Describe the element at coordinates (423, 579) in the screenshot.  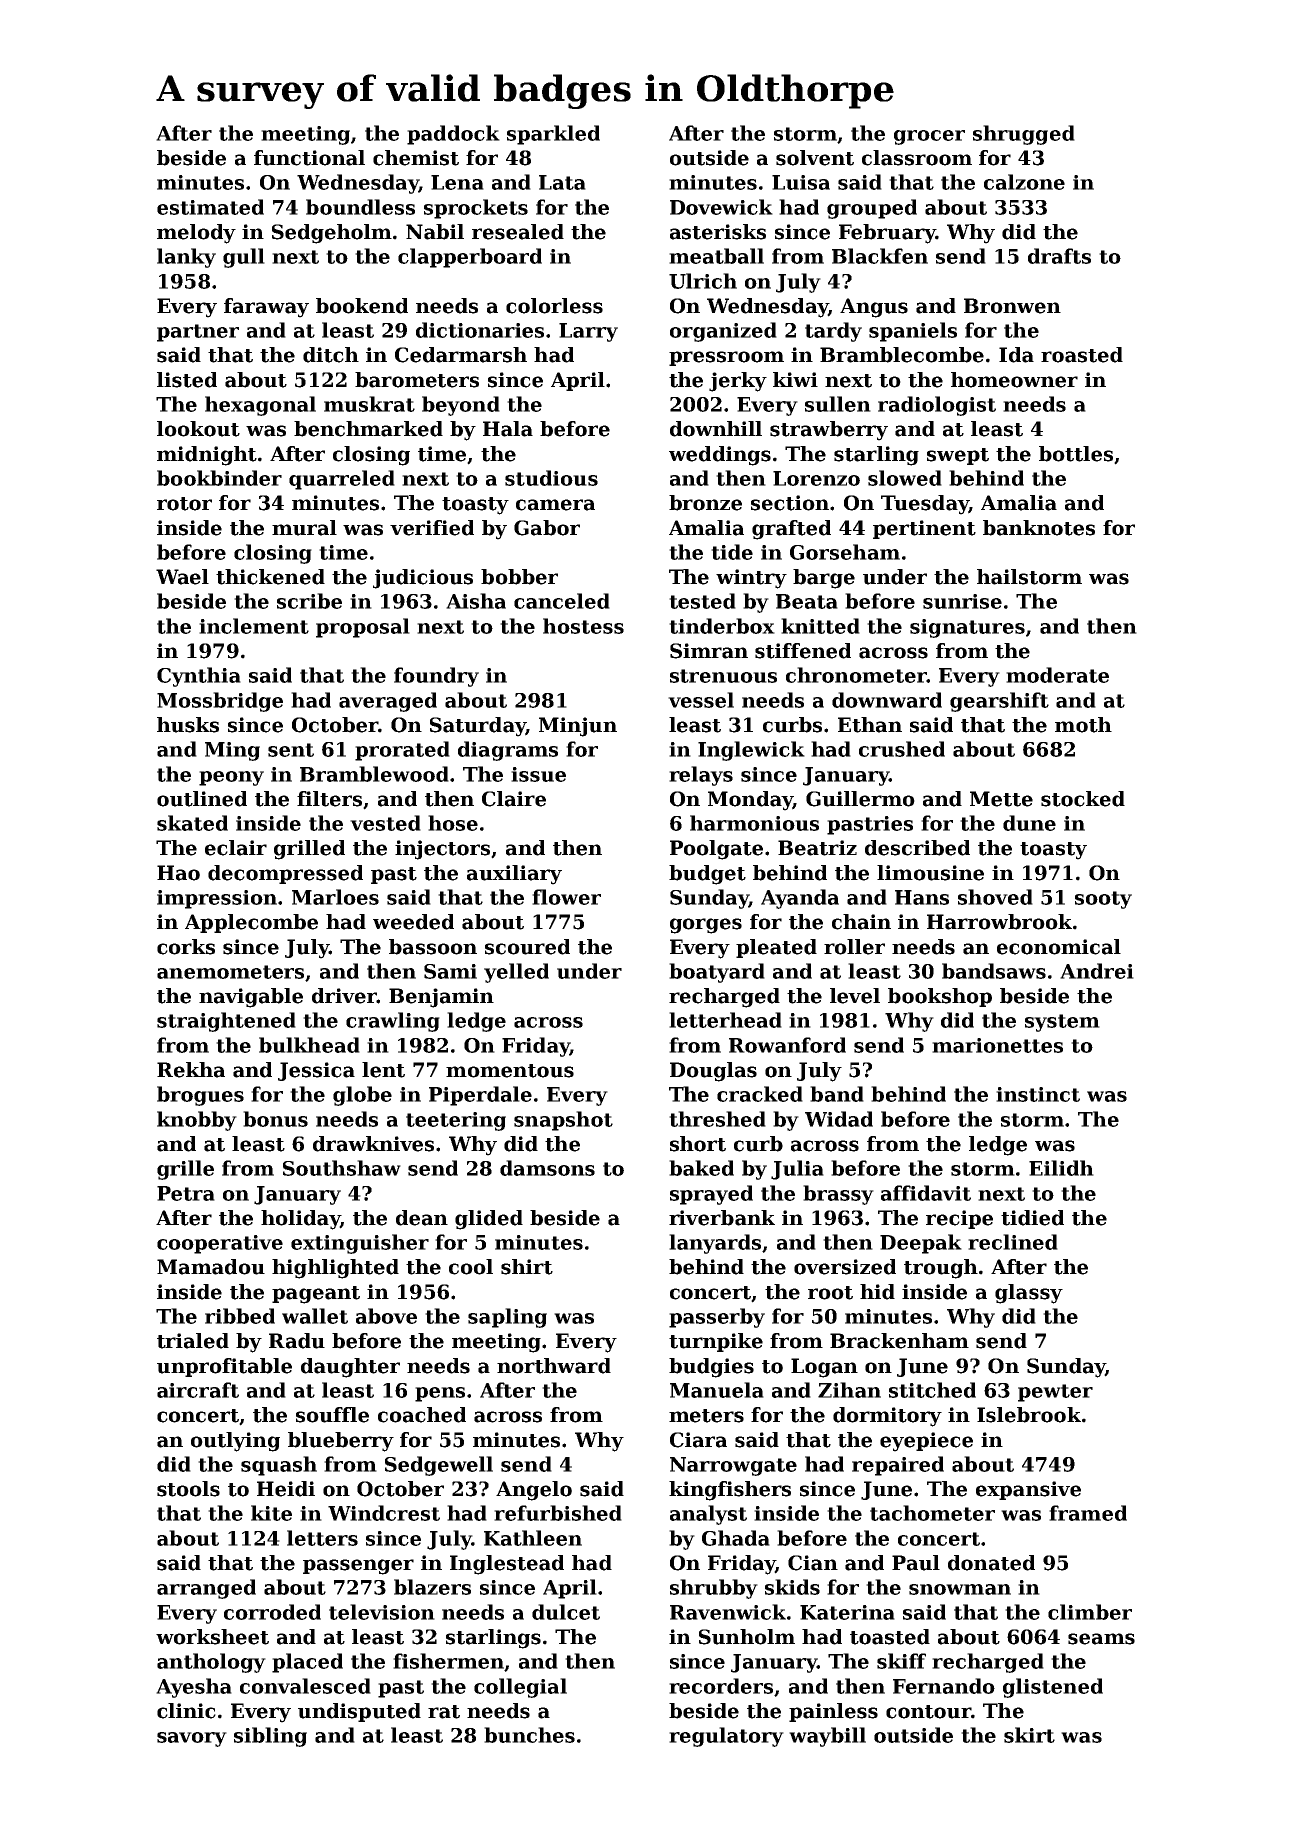
I see `judicious` at that location.
